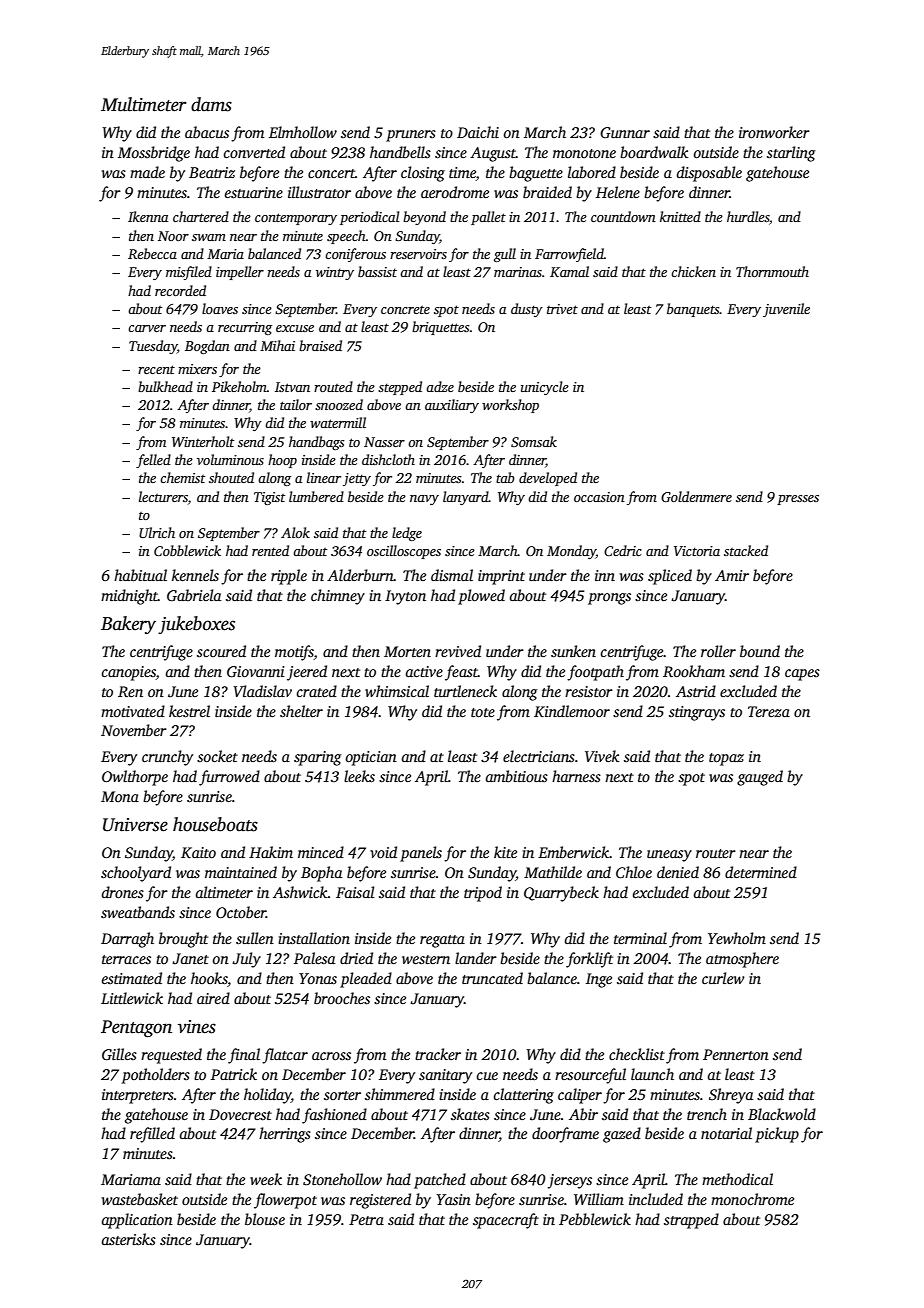 Image resolution: width=924 pixels, height=1308 pixels. What do you see at coordinates (120, 796) in the screenshot?
I see `Mona` at bounding box center [120, 796].
